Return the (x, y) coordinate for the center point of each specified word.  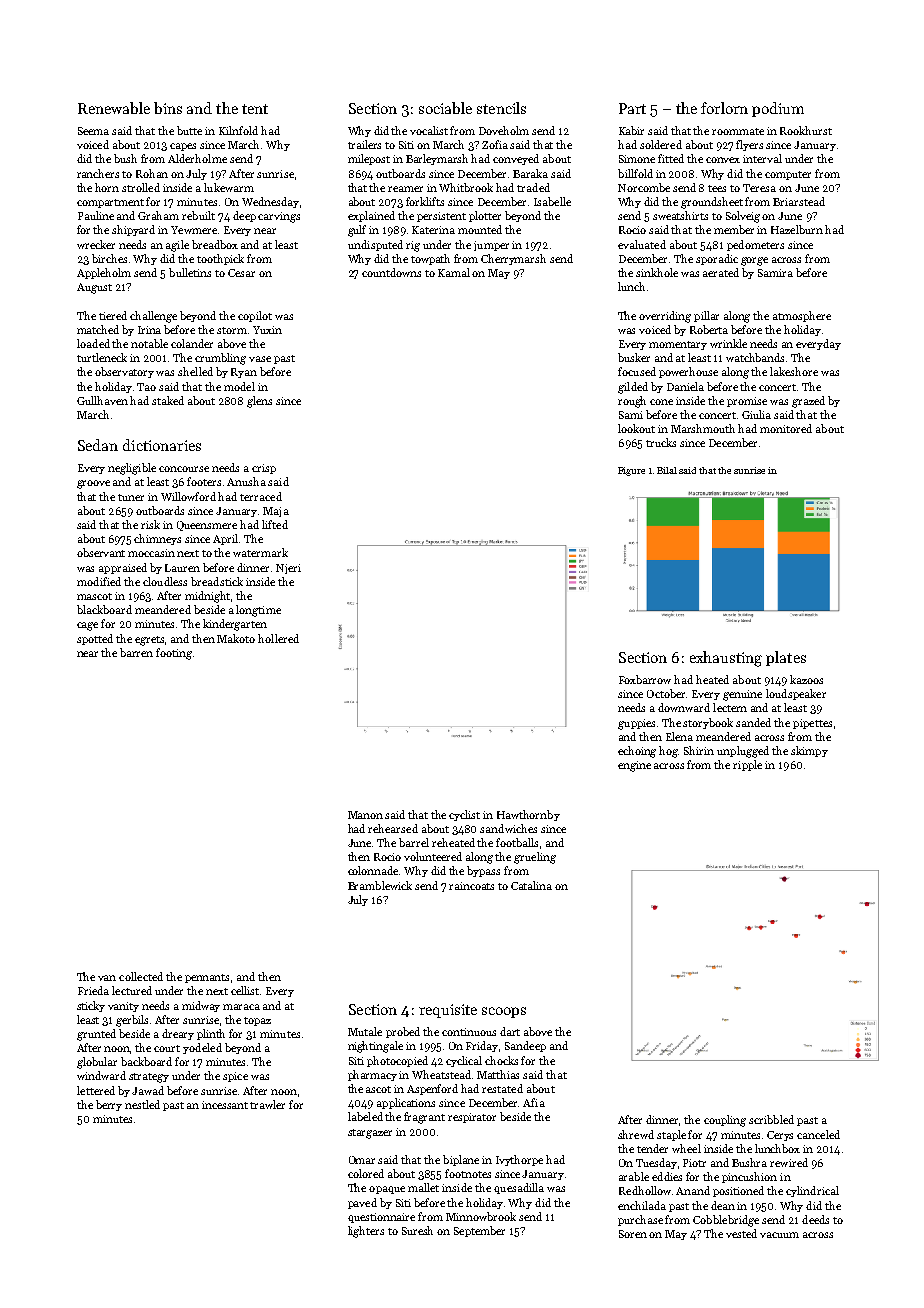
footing (174, 654)
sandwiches (508, 828)
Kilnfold (238, 130)
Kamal (454, 272)
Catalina (531, 885)
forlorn (724, 108)
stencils (501, 108)
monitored (786, 428)
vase (260, 359)
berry (109, 1105)
